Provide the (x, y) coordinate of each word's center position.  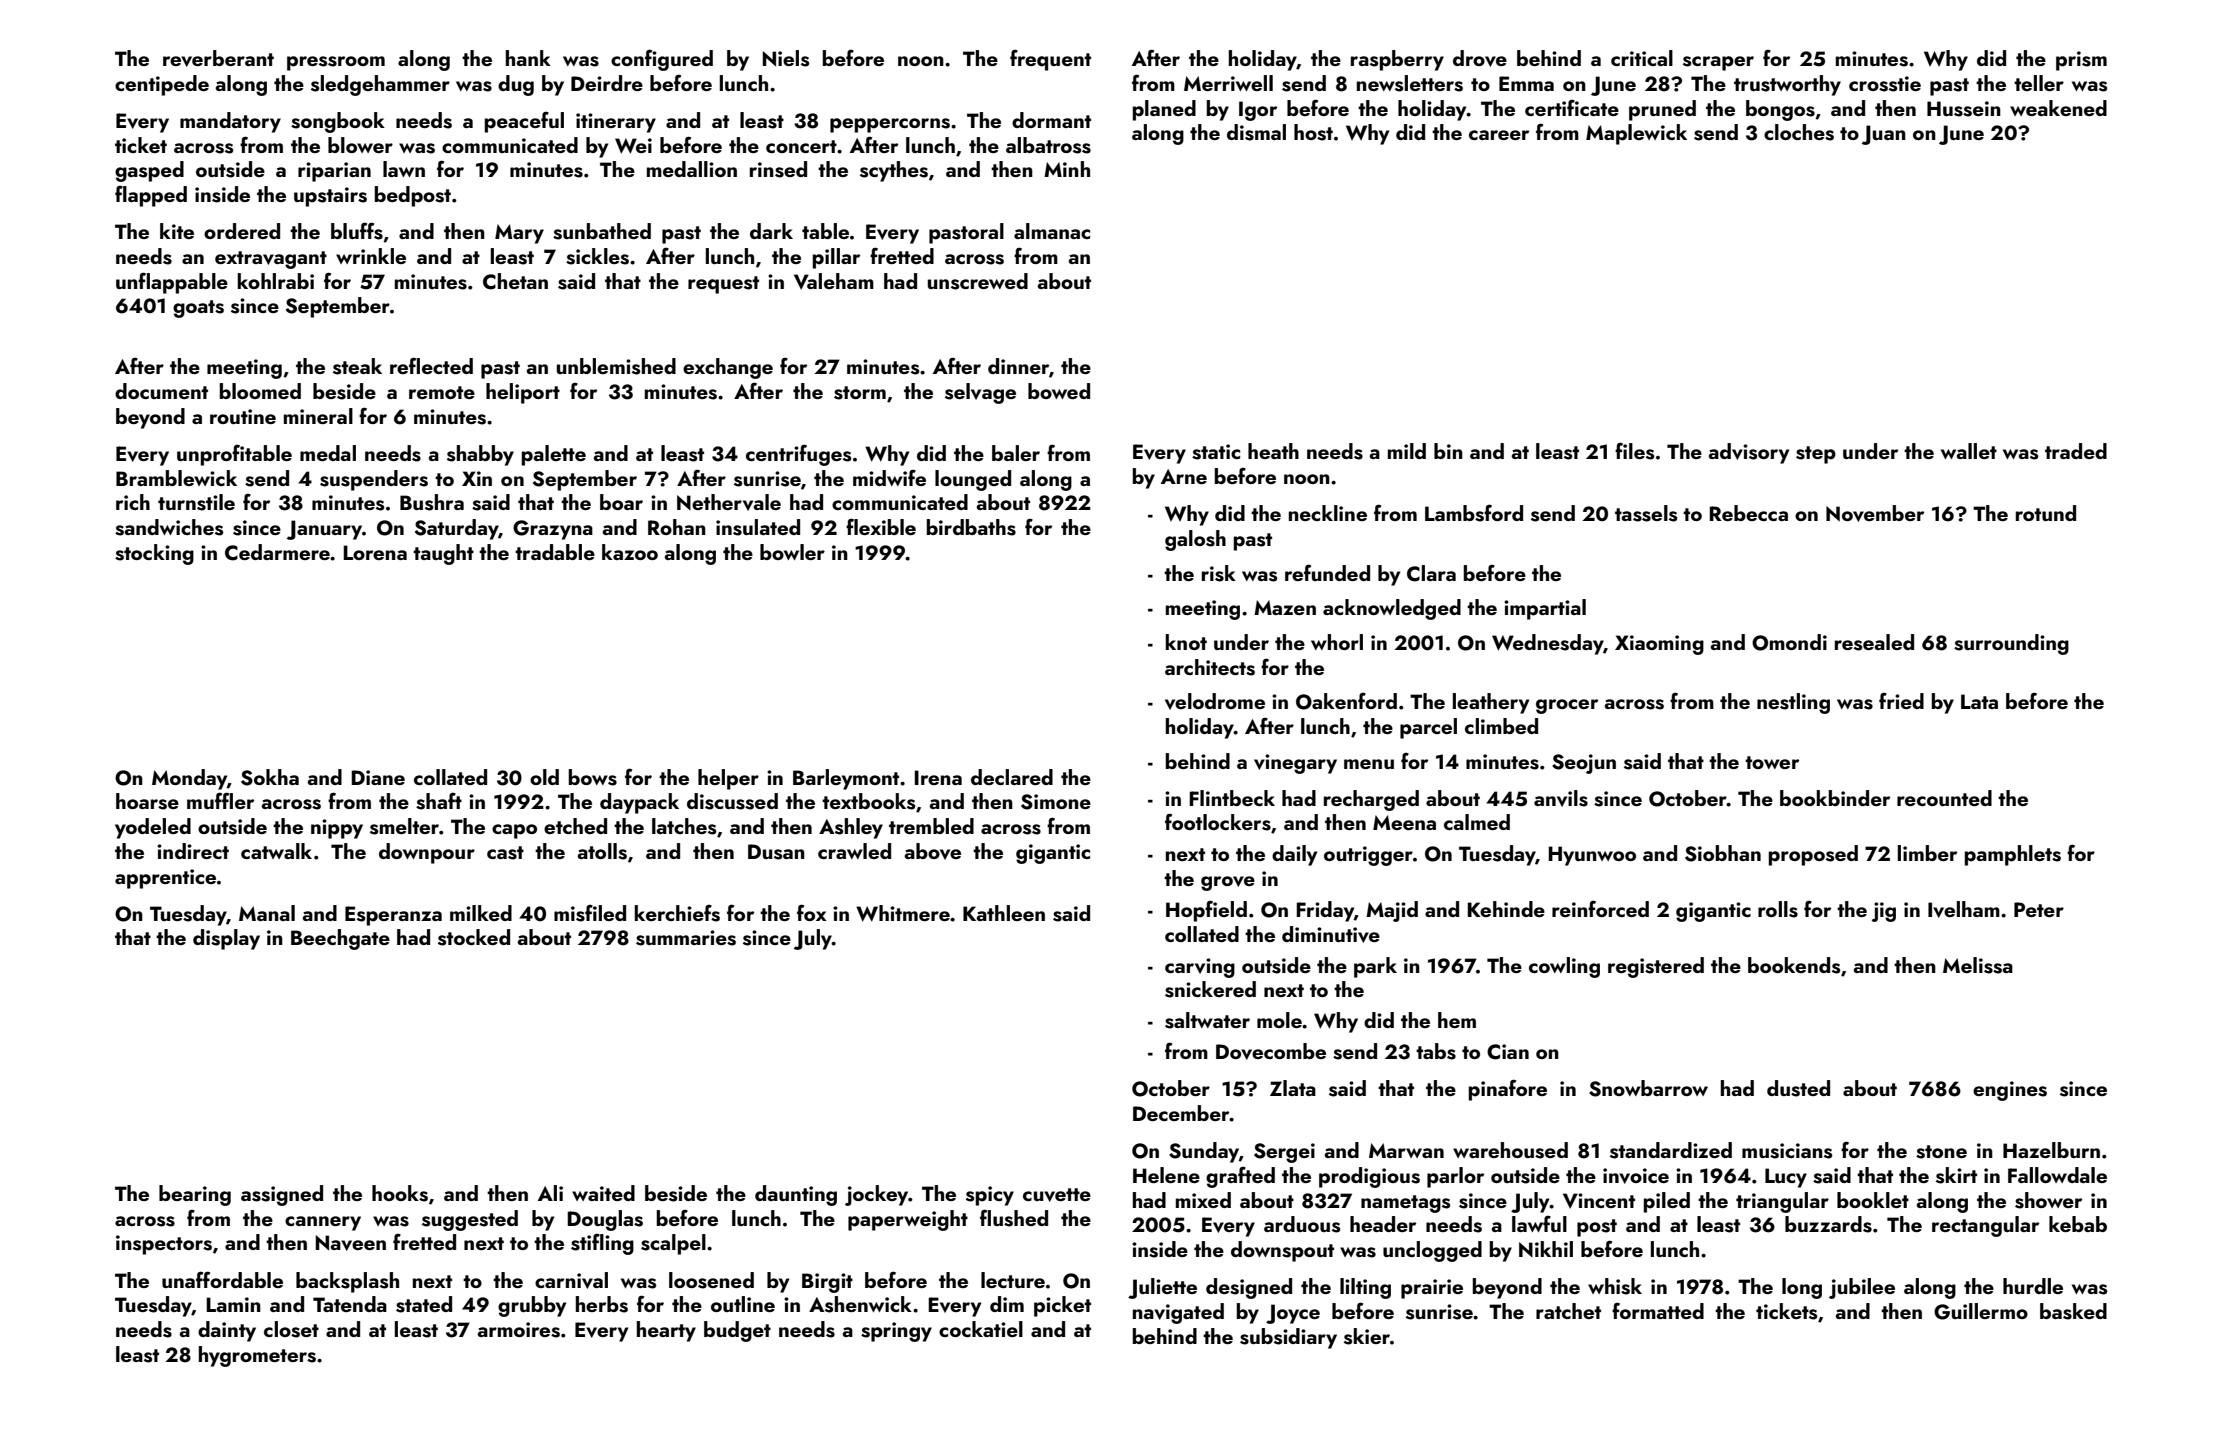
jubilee (1862, 1288)
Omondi (1789, 642)
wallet (1969, 451)
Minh (1067, 169)
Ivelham (1964, 909)
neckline (1328, 513)
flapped (151, 196)
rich (133, 502)
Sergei (1284, 1153)
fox (812, 912)
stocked (474, 937)
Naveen (350, 1243)
